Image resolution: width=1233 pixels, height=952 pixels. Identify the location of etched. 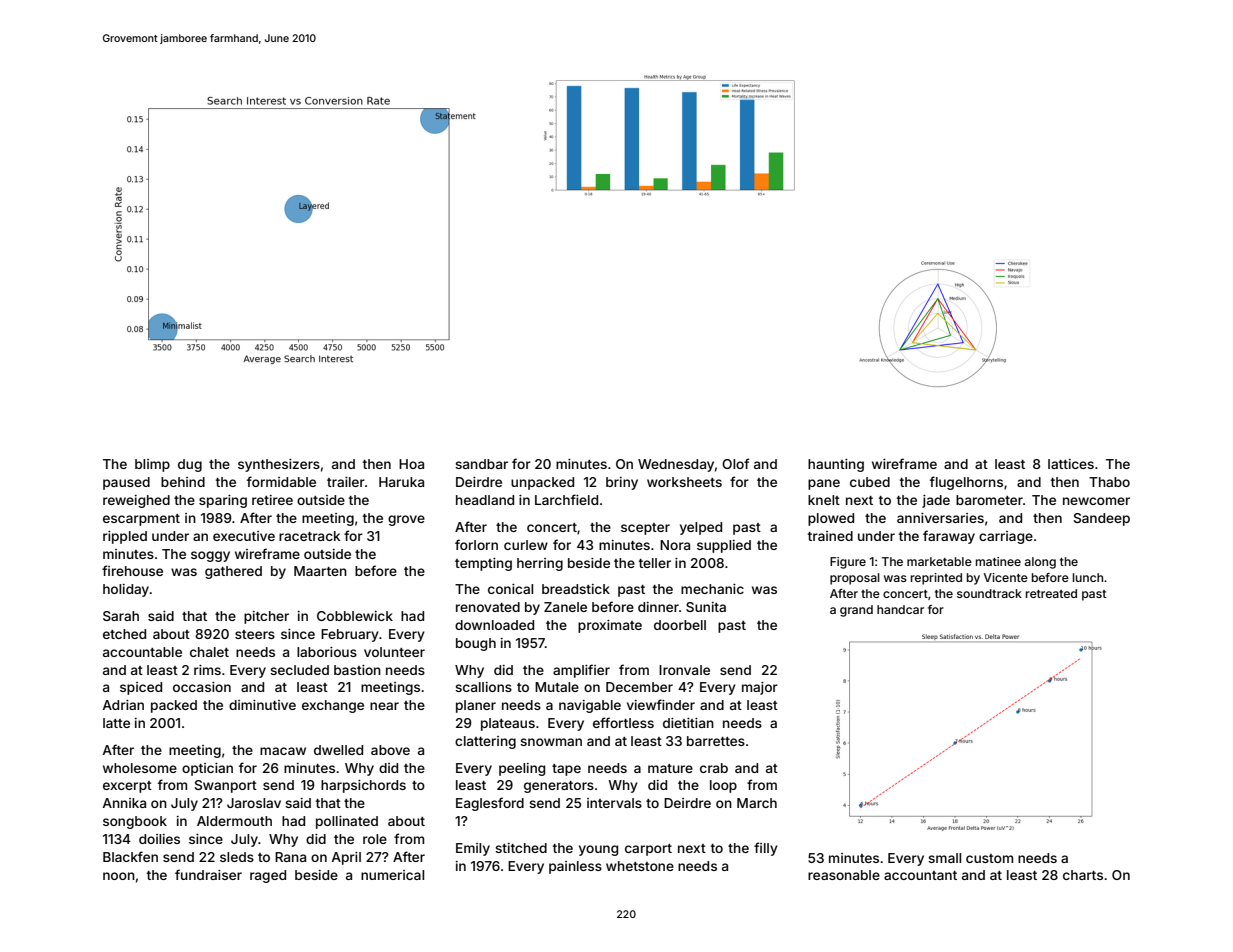
(124, 634).
